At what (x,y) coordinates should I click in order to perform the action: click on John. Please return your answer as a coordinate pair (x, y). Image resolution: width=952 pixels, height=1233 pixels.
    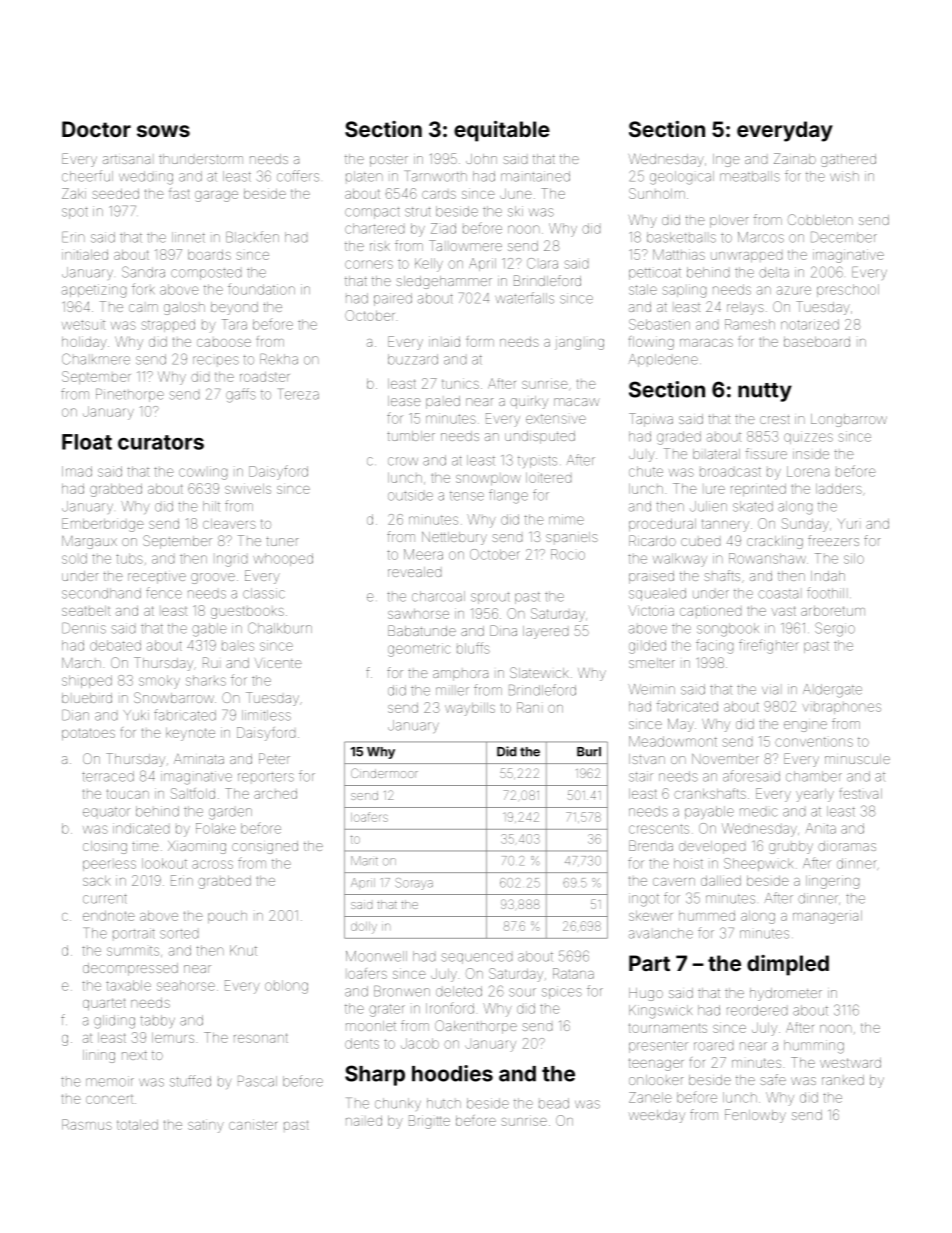
    Looking at the image, I should click on (481, 159).
